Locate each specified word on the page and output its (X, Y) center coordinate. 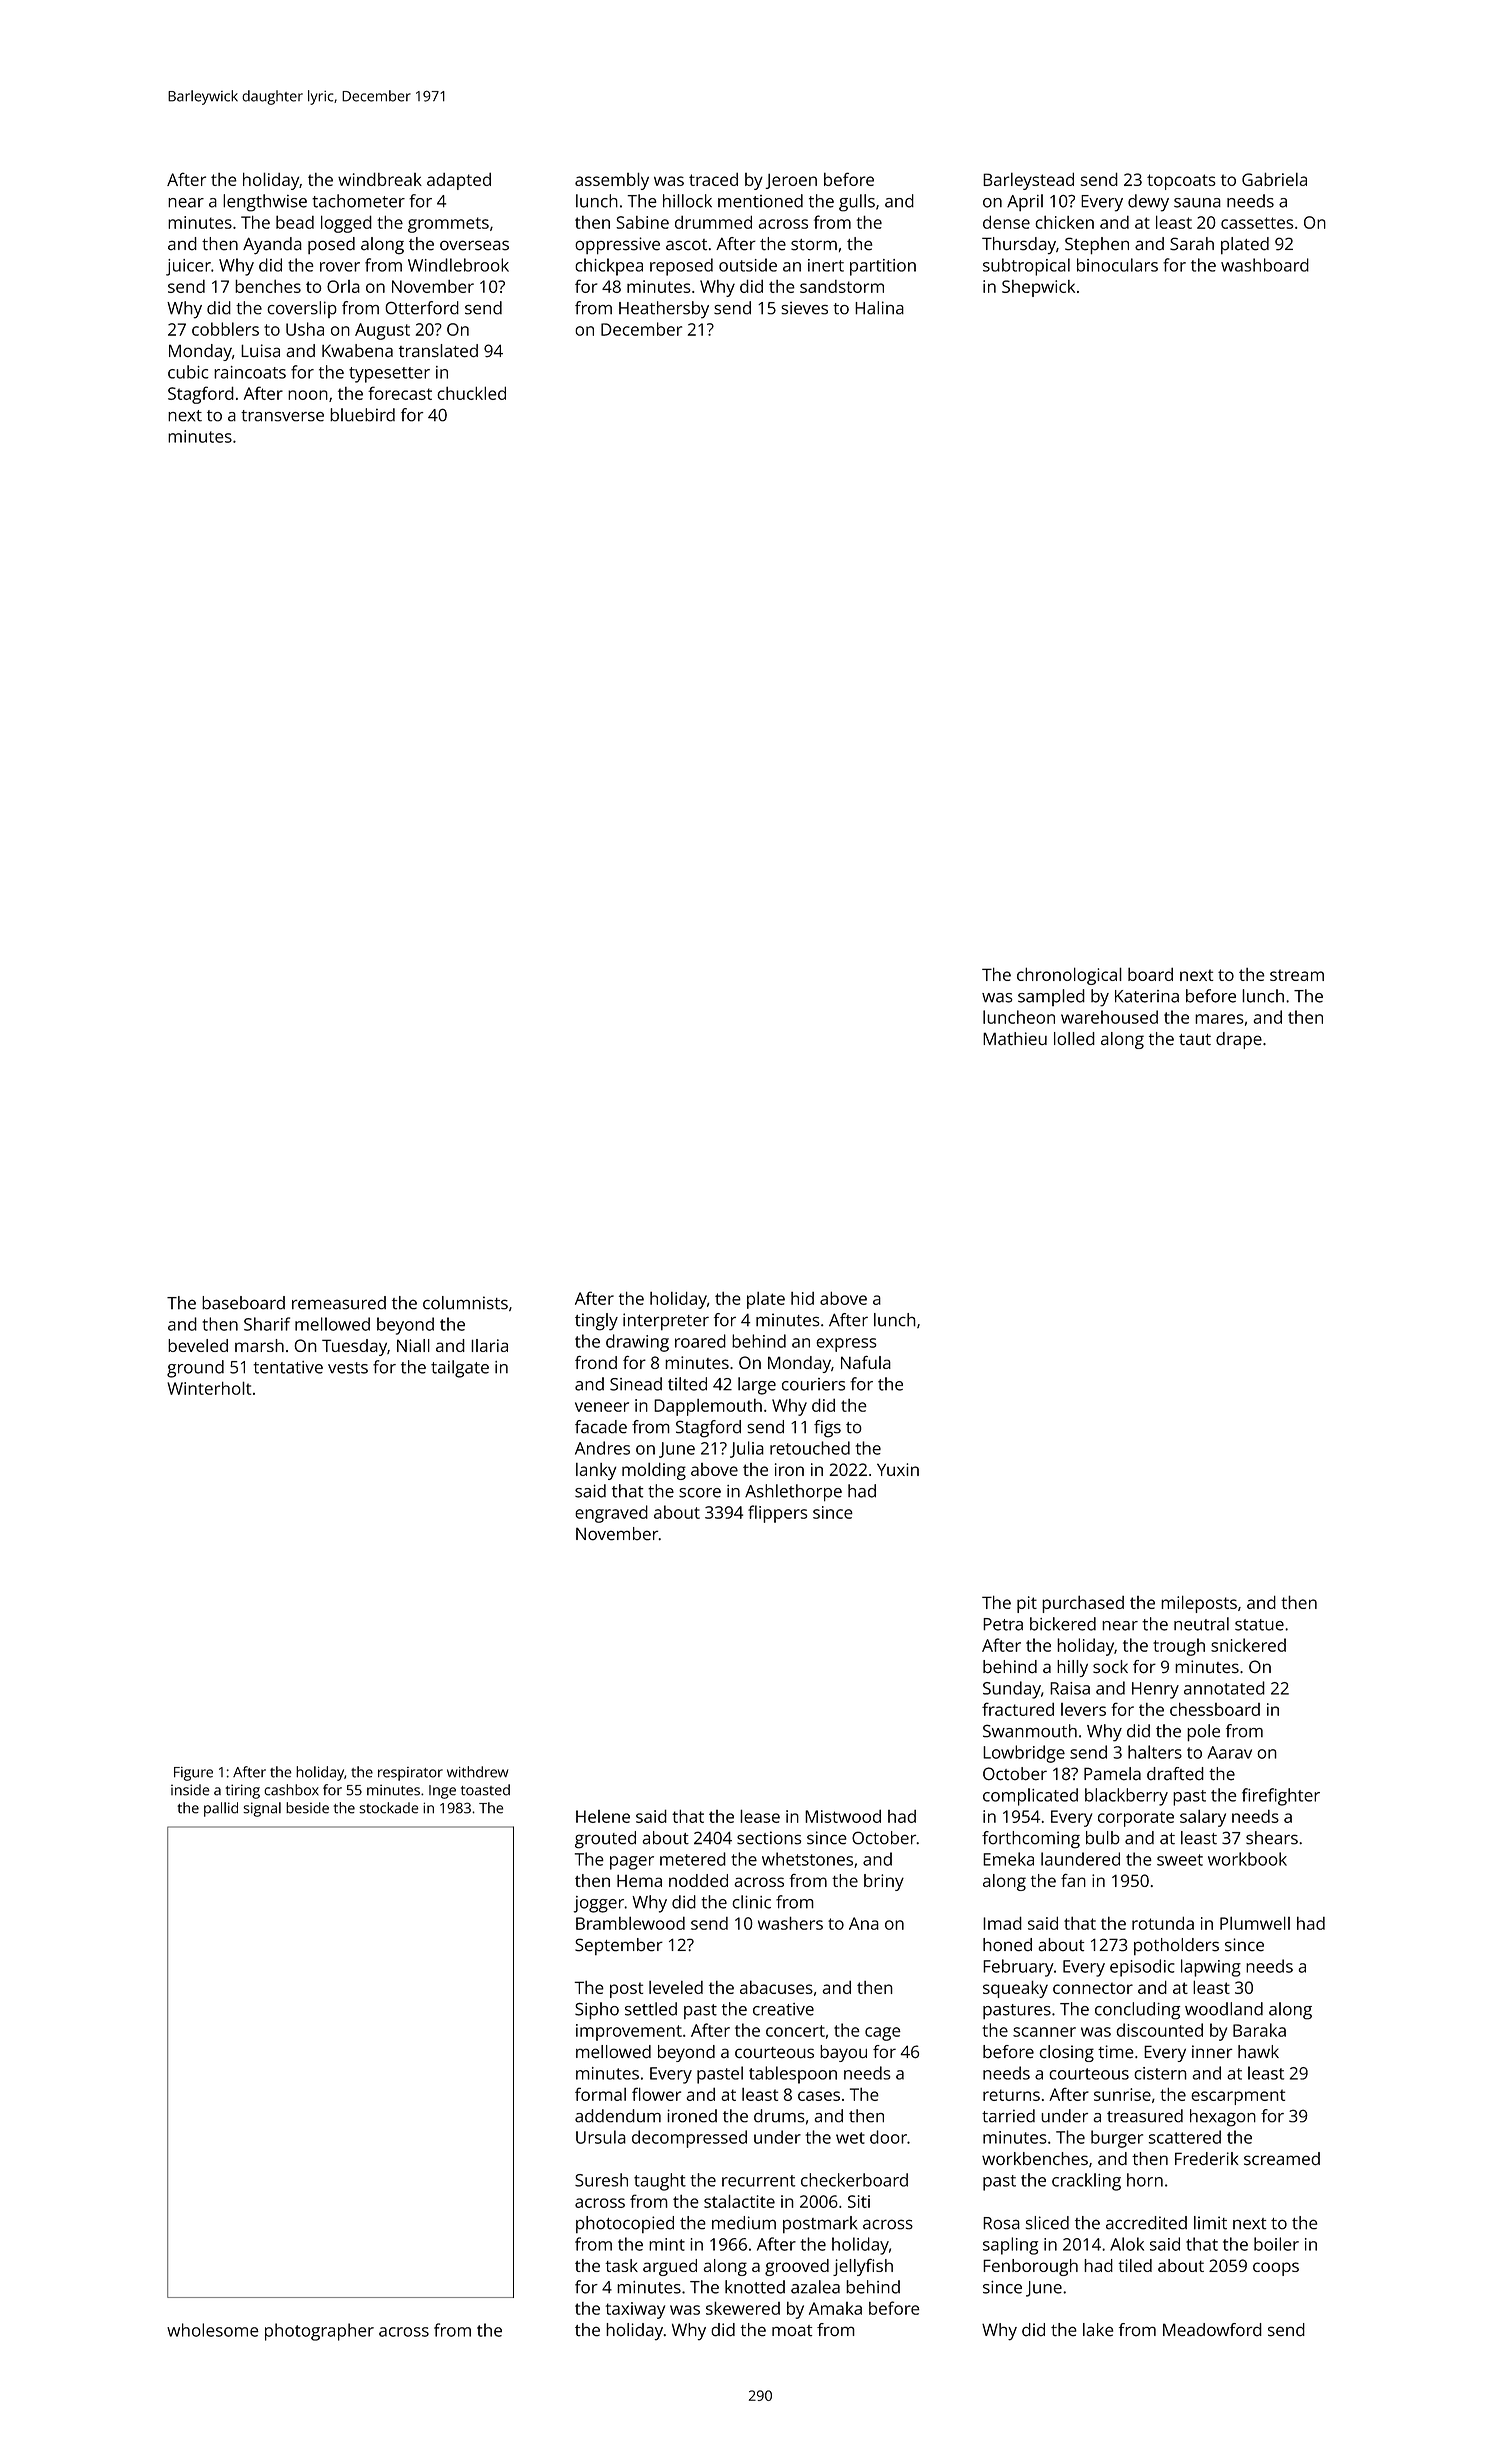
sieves (804, 308)
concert (795, 2031)
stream (1297, 975)
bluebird (362, 415)
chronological (1069, 976)
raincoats (250, 372)
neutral (1201, 1624)
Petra (1003, 1624)
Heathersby (664, 310)
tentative (288, 1367)
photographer (319, 2332)
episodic (1142, 1968)
